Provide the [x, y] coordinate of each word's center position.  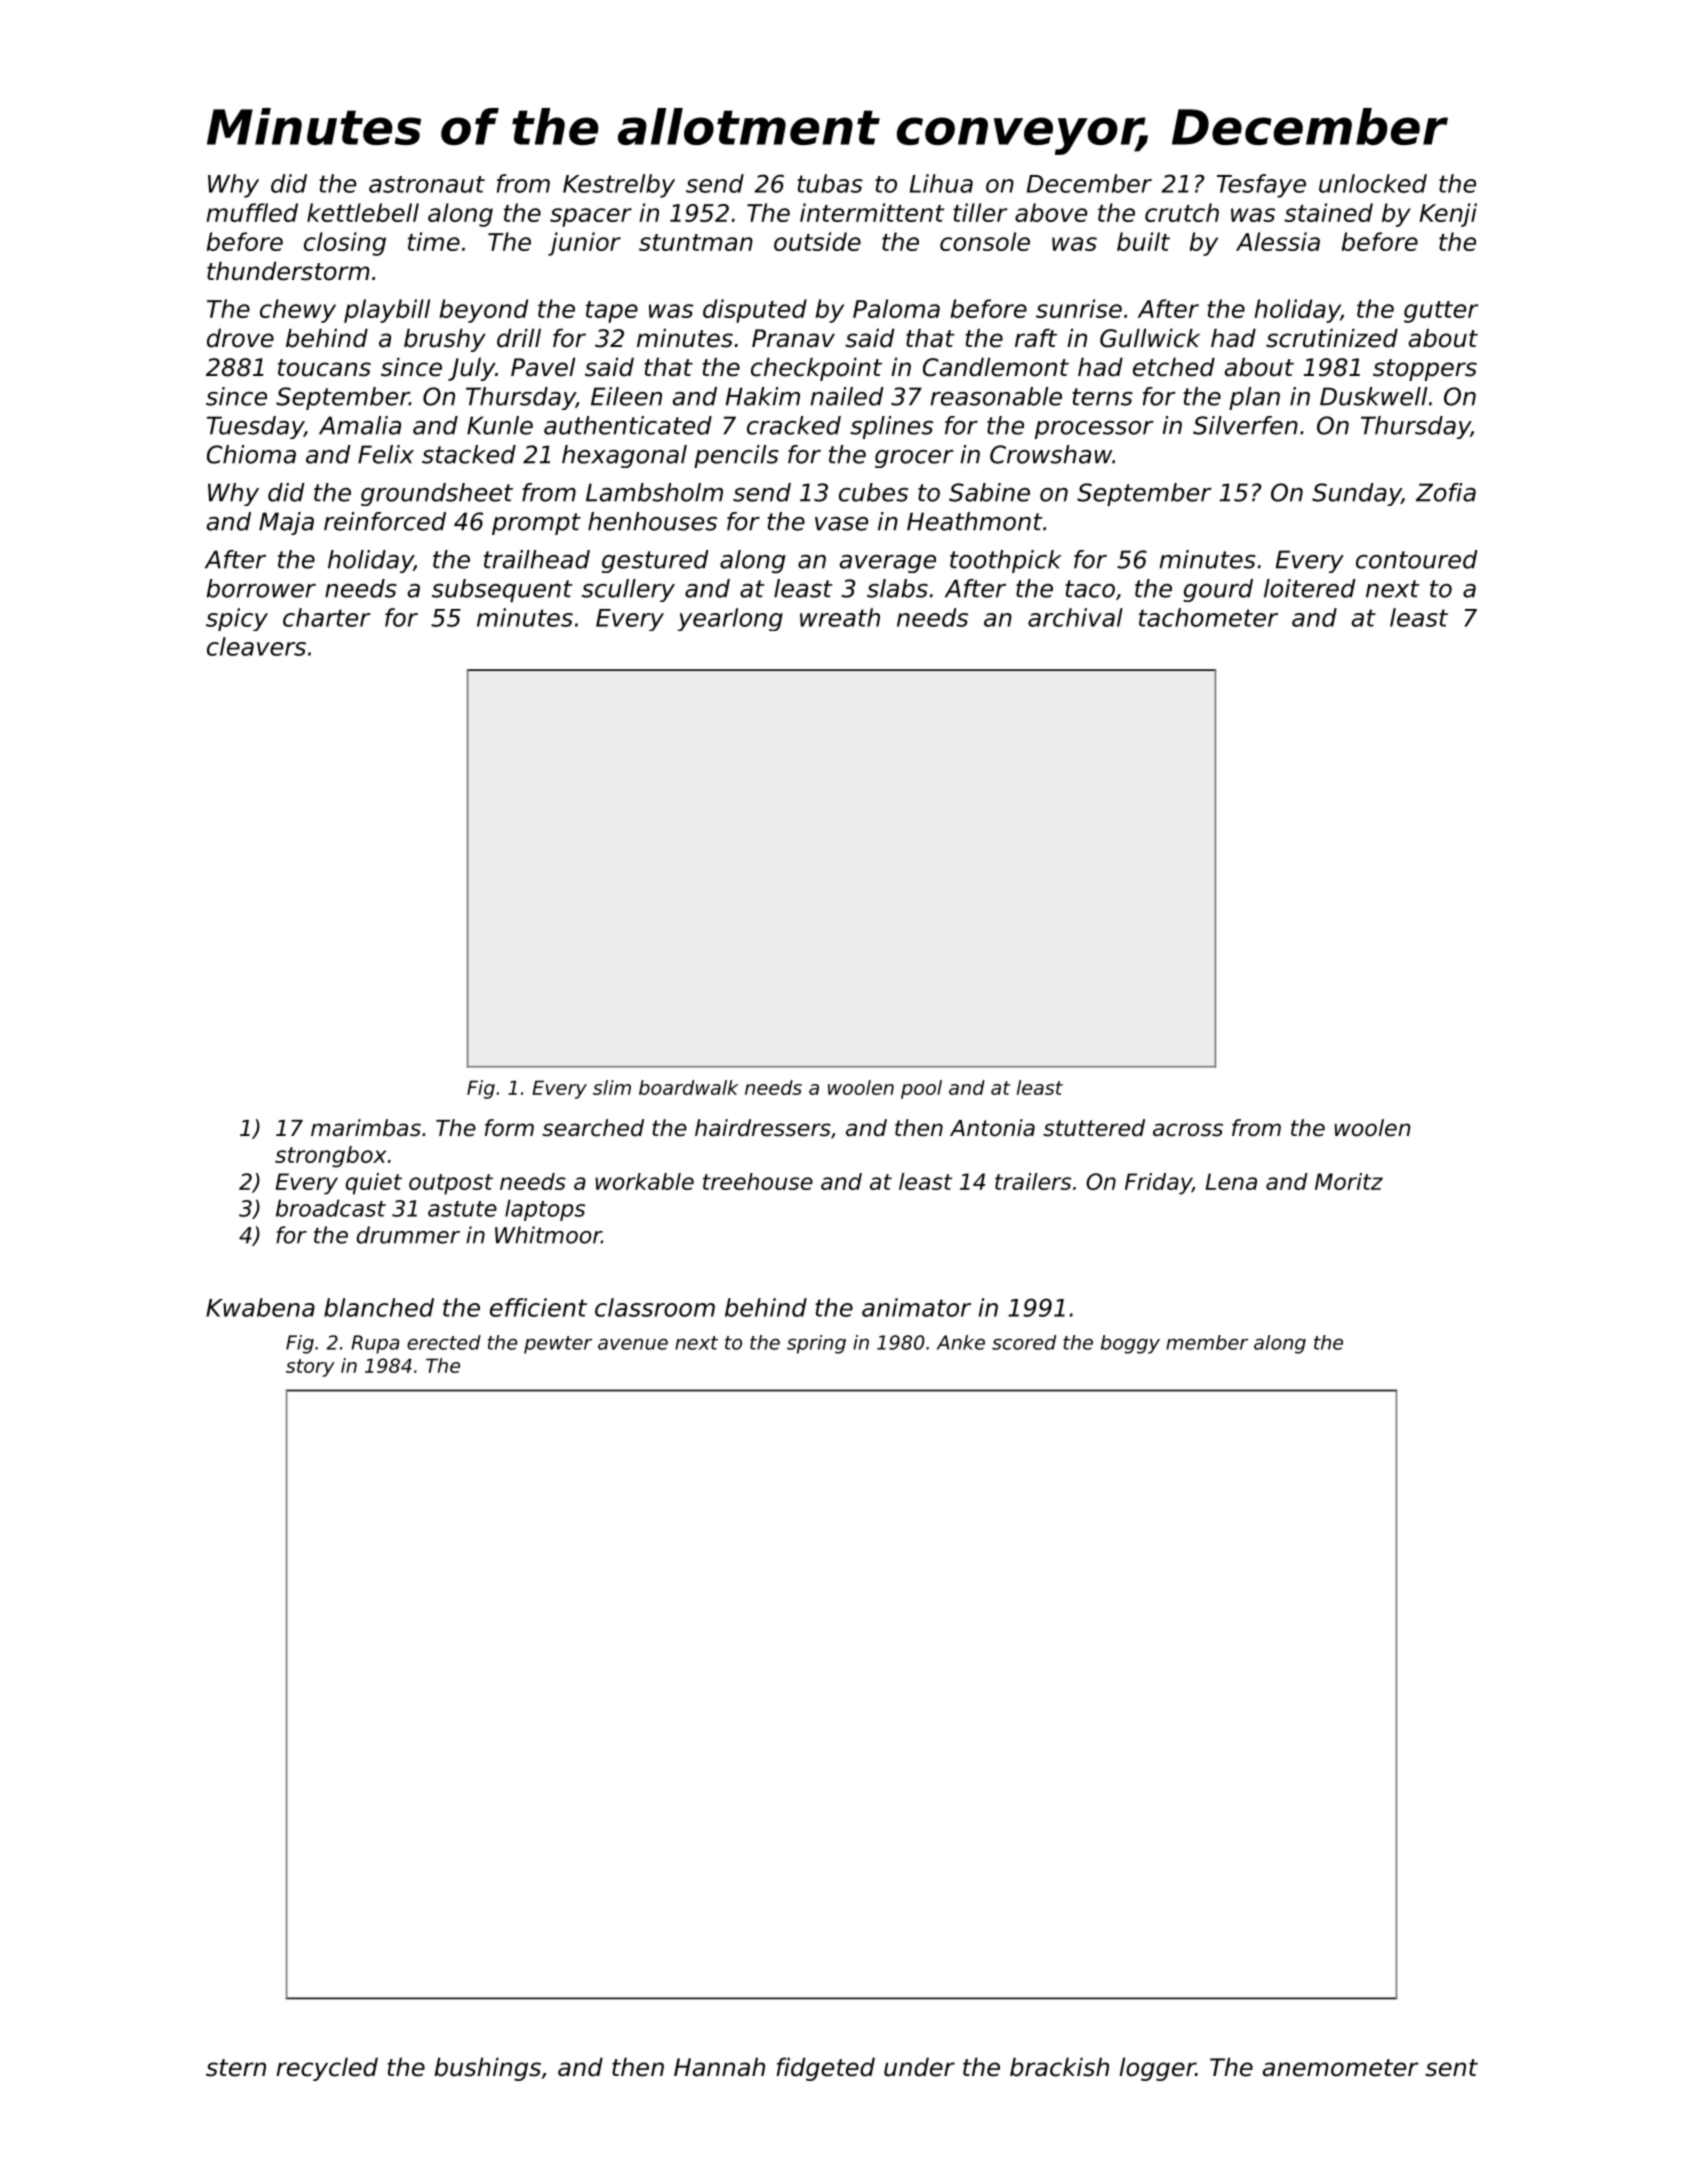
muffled [252, 212]
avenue [633, 1344]
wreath [840, 617]
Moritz [1349, 1181]
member [1207, 1342]
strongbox [330, 1157]
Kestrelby [619, 186]
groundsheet [437, 494]
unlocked [1373, 183]
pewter [558, 1345]
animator [916, 1307]
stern [236, 2068]
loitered [1310, 588]
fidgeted [825, 2069]
